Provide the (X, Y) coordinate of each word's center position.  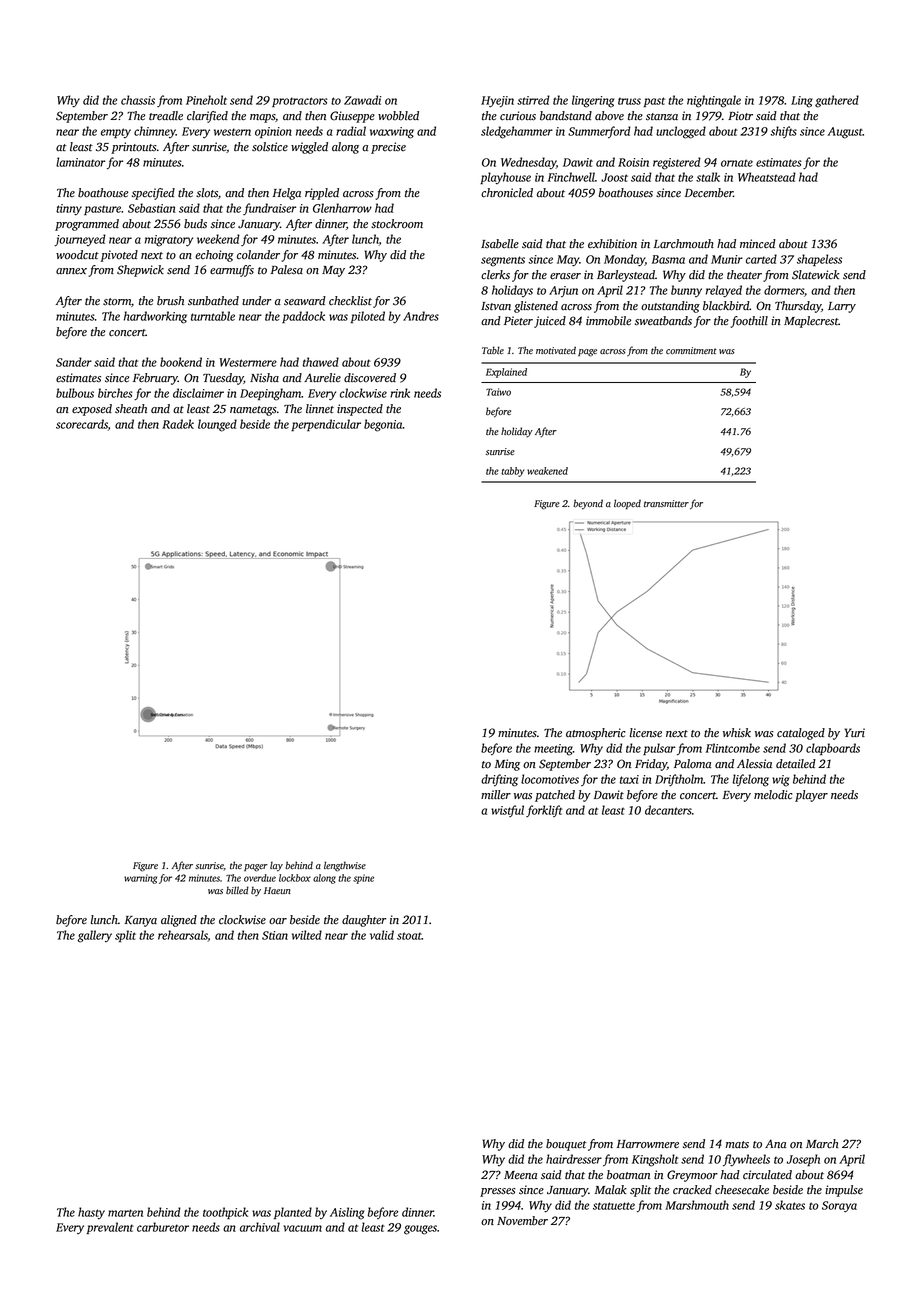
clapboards (833, 749)
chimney (155, 132)
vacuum (302, 1228)
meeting (553, 750)
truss (629, 101)
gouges (420, 1230)
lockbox (295, 878)
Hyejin (497, 102)
